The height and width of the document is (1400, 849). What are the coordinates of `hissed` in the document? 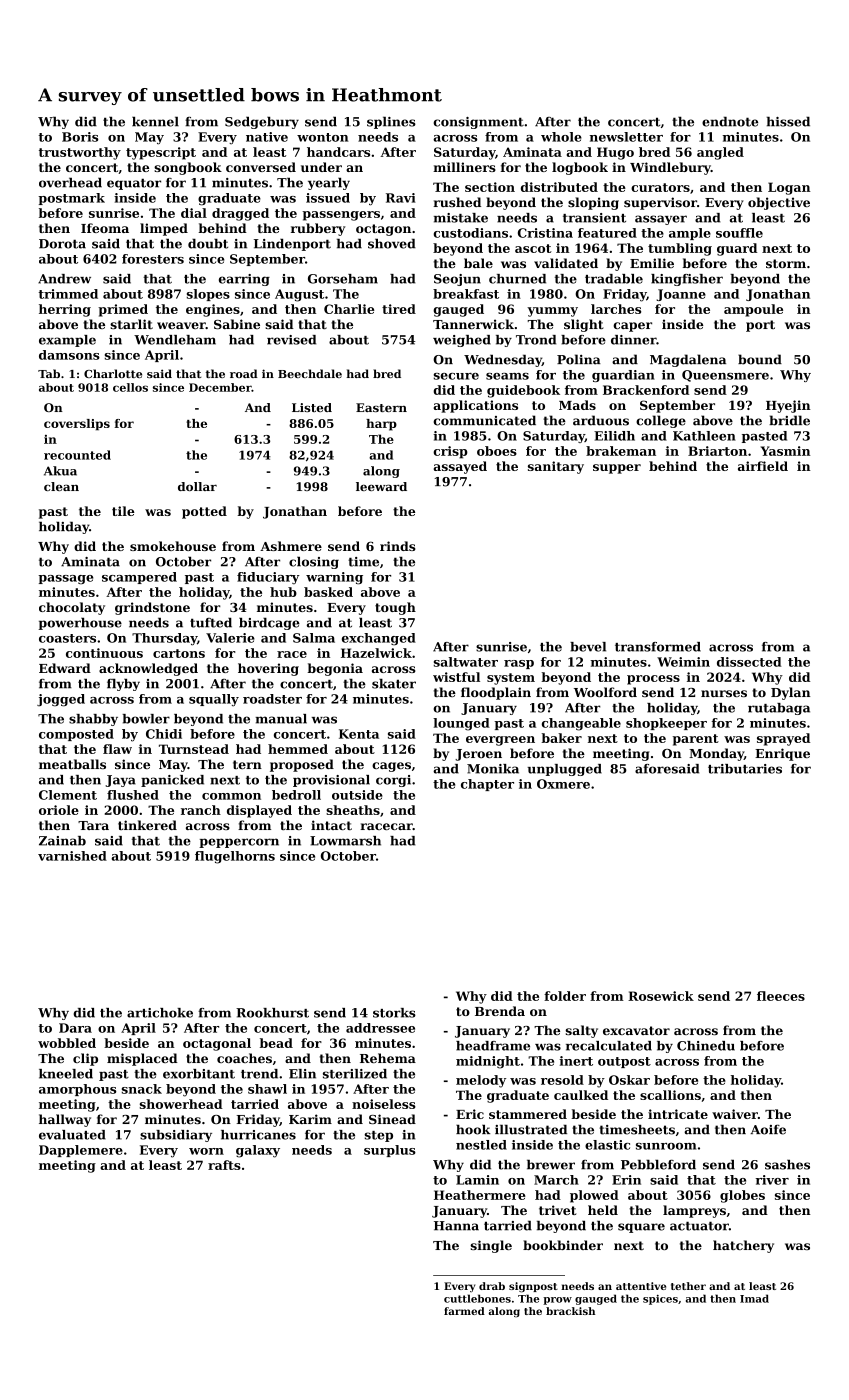 It's located at (788, 122).
